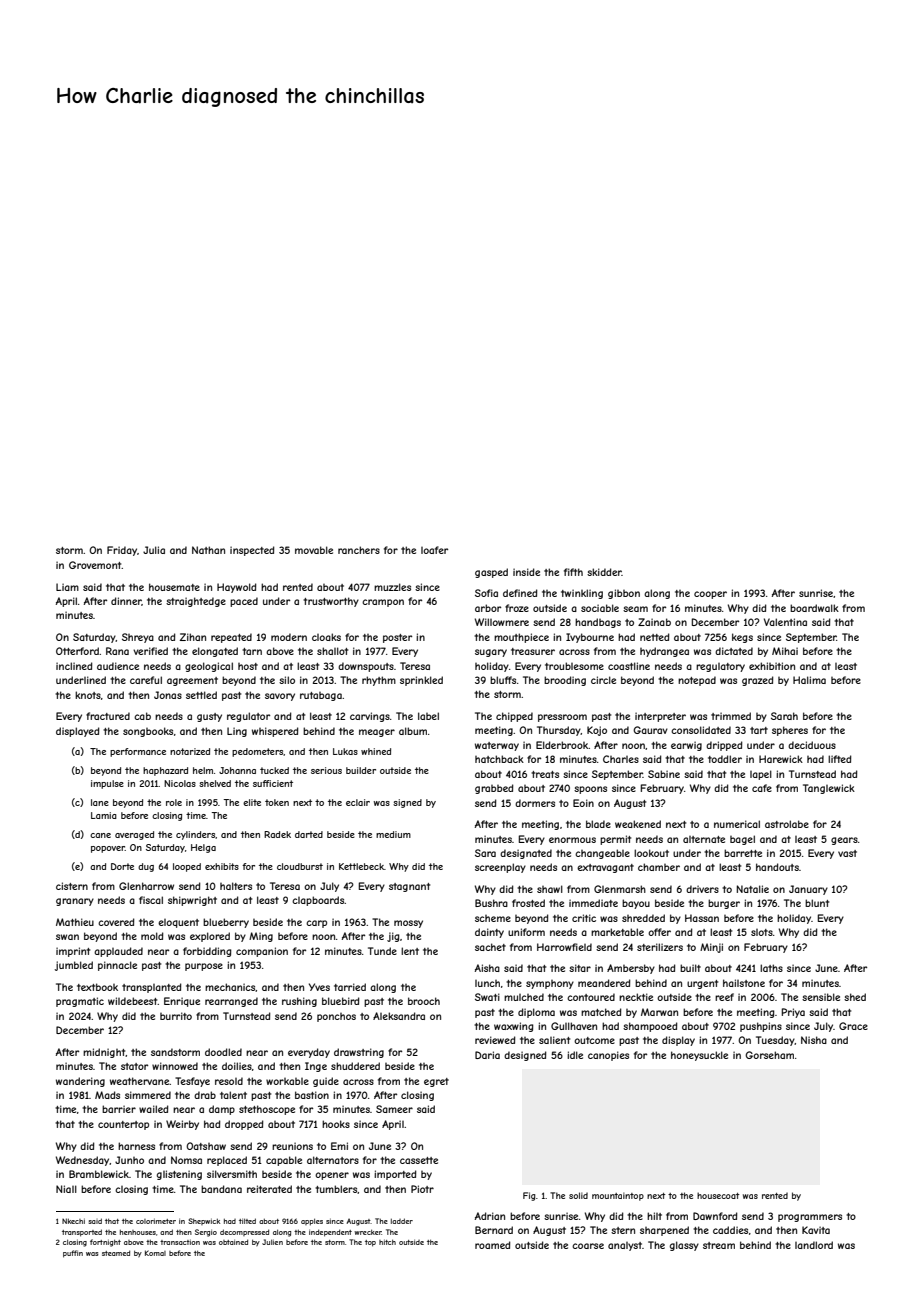 This image has height=1308, width=924. What do you see at coordinates (545, 774) in the image?
I see `treats` at bounding box center [545, 774].
